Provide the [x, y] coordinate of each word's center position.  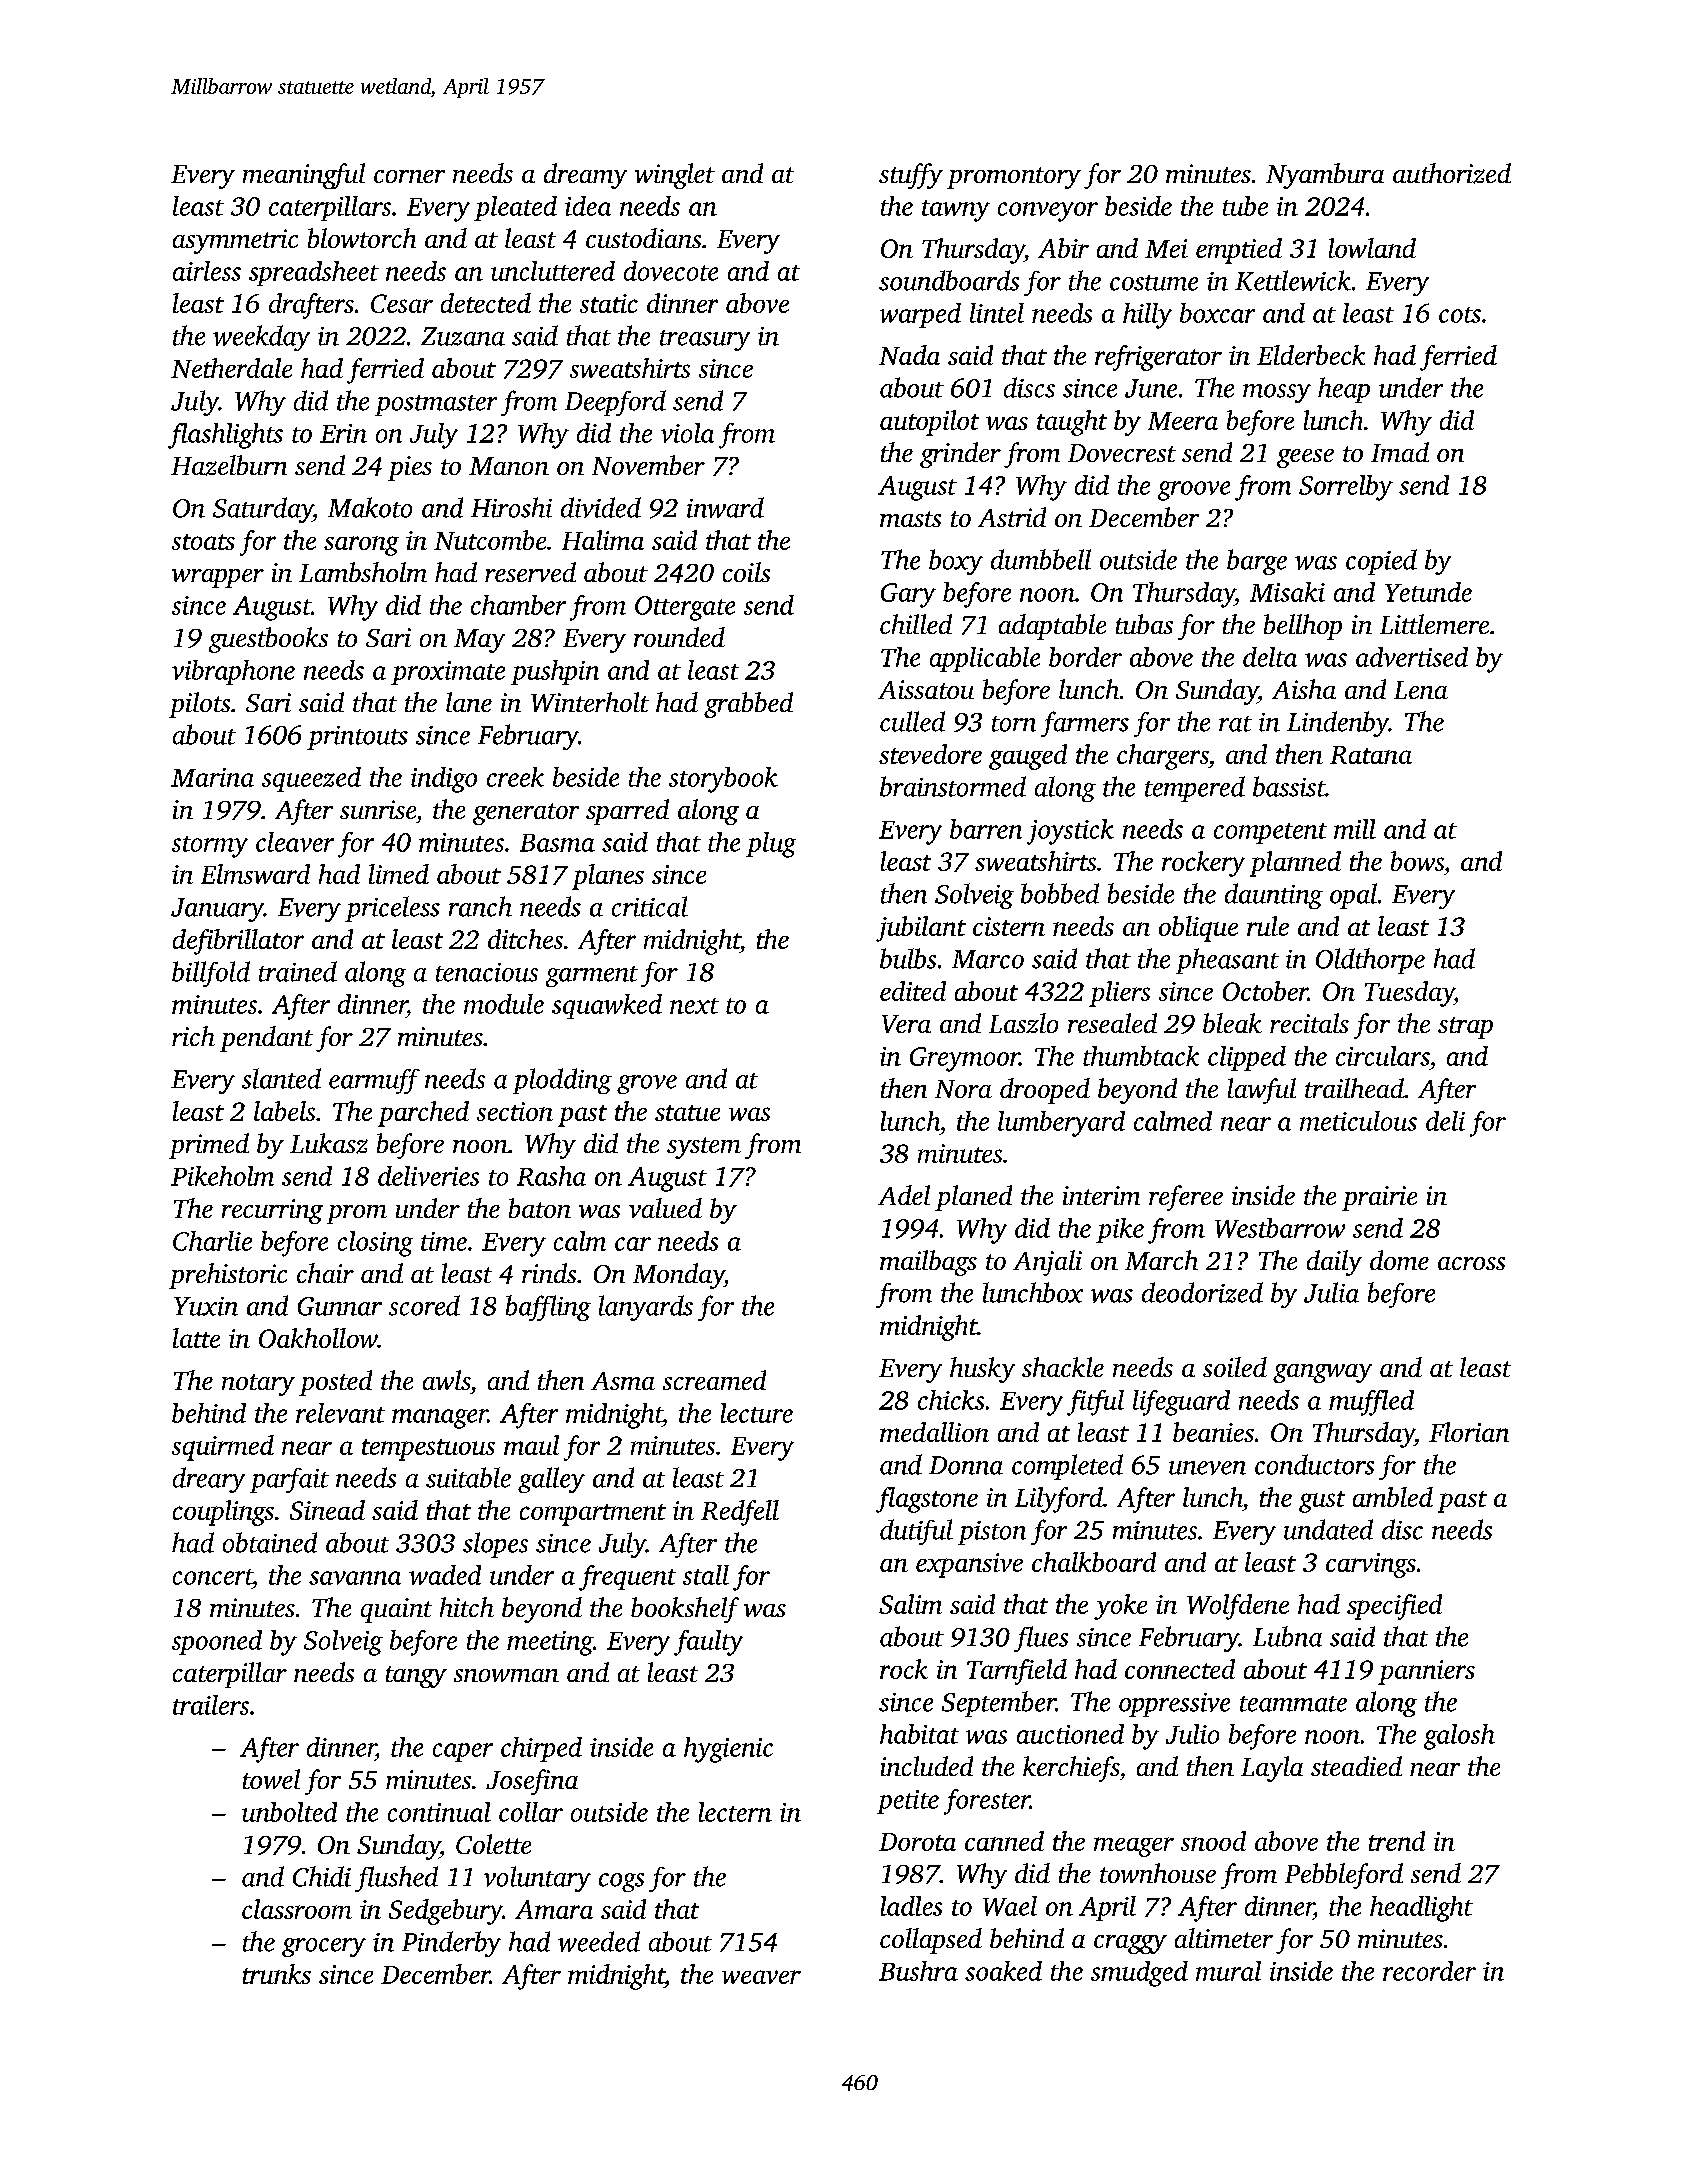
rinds [549, 1273]
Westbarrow [1280, 1228]
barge [1257, 562]
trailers [211, 1705]
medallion [934, 1432]
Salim [910, 1604]
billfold [211, 974]
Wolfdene [1238, 1607]
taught [1072, 423]
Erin [343, 433]
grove [647, 1084]
